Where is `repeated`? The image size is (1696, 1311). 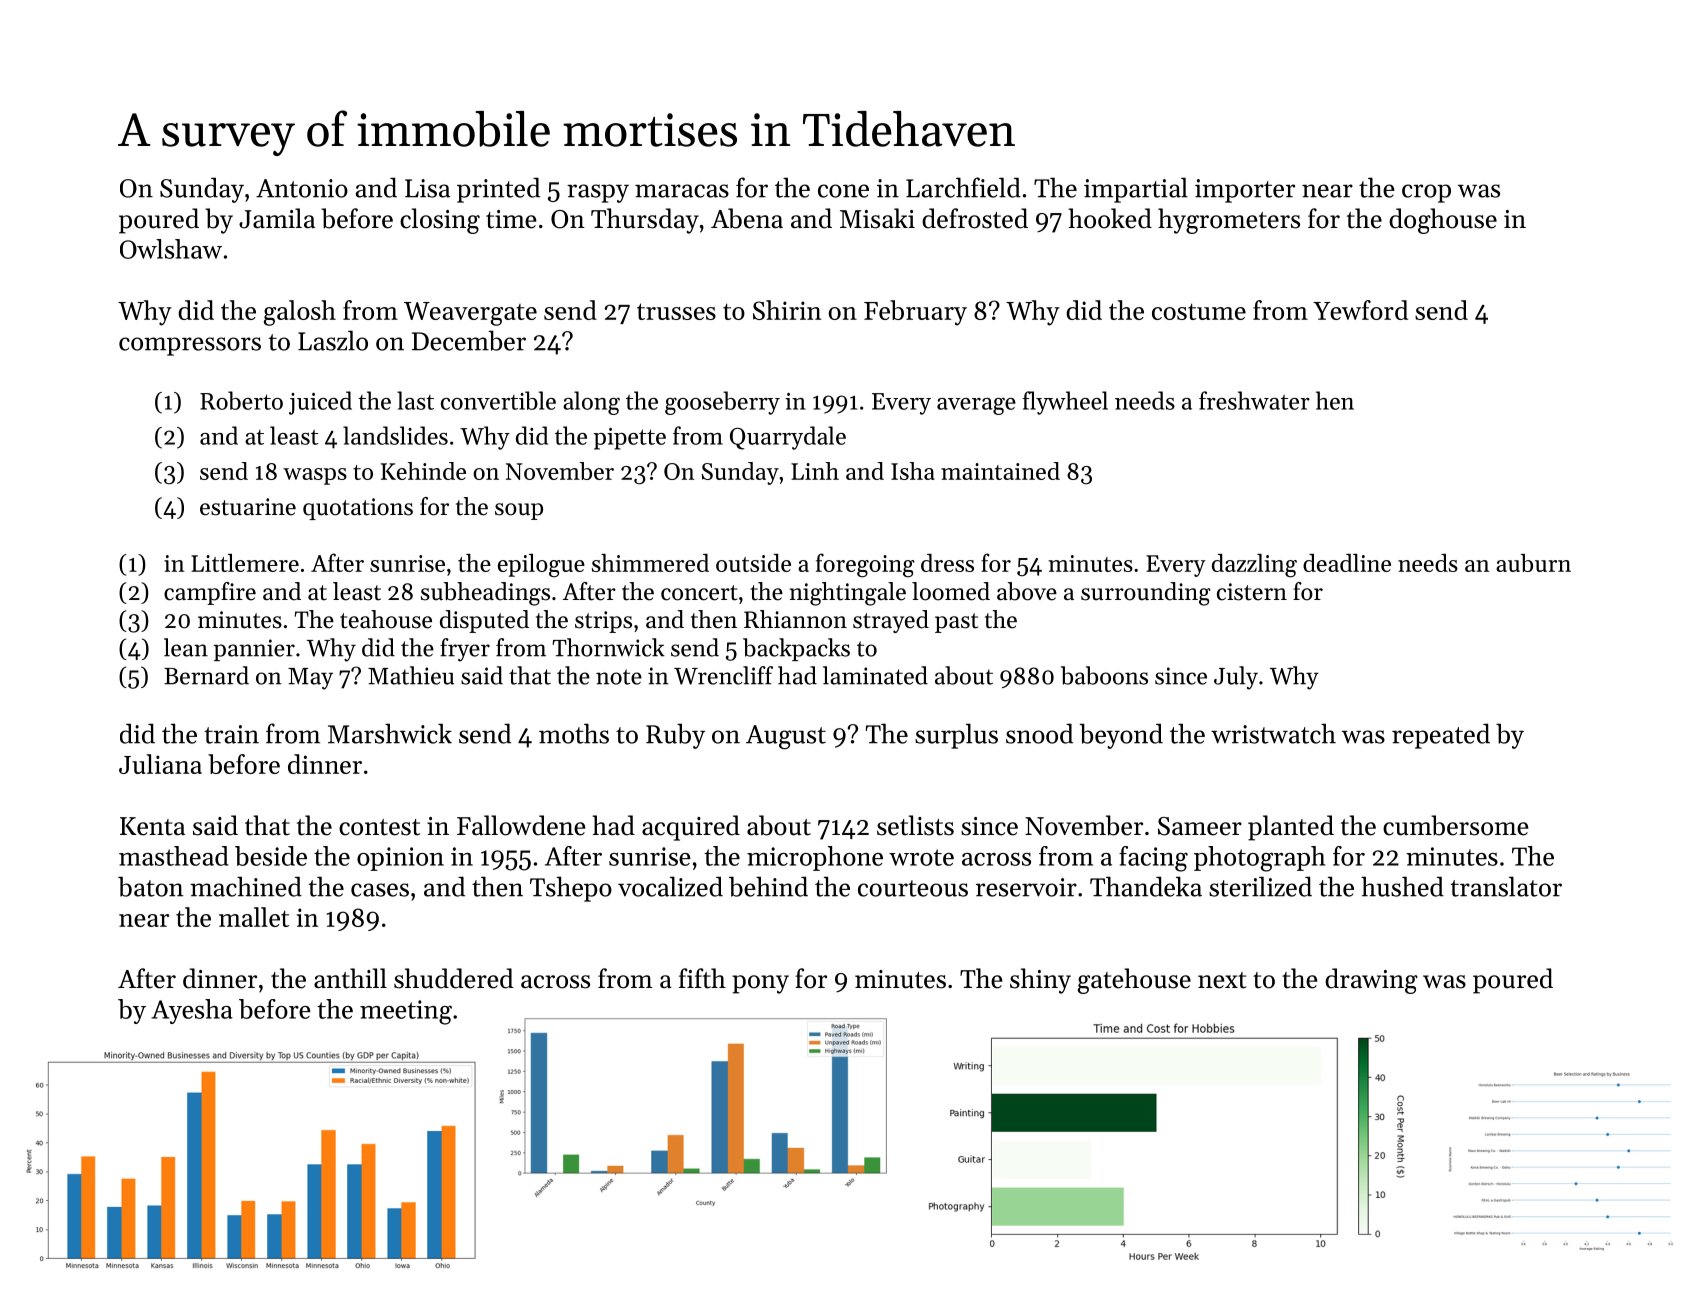 repeated is located at coordinates (1441, 736).
